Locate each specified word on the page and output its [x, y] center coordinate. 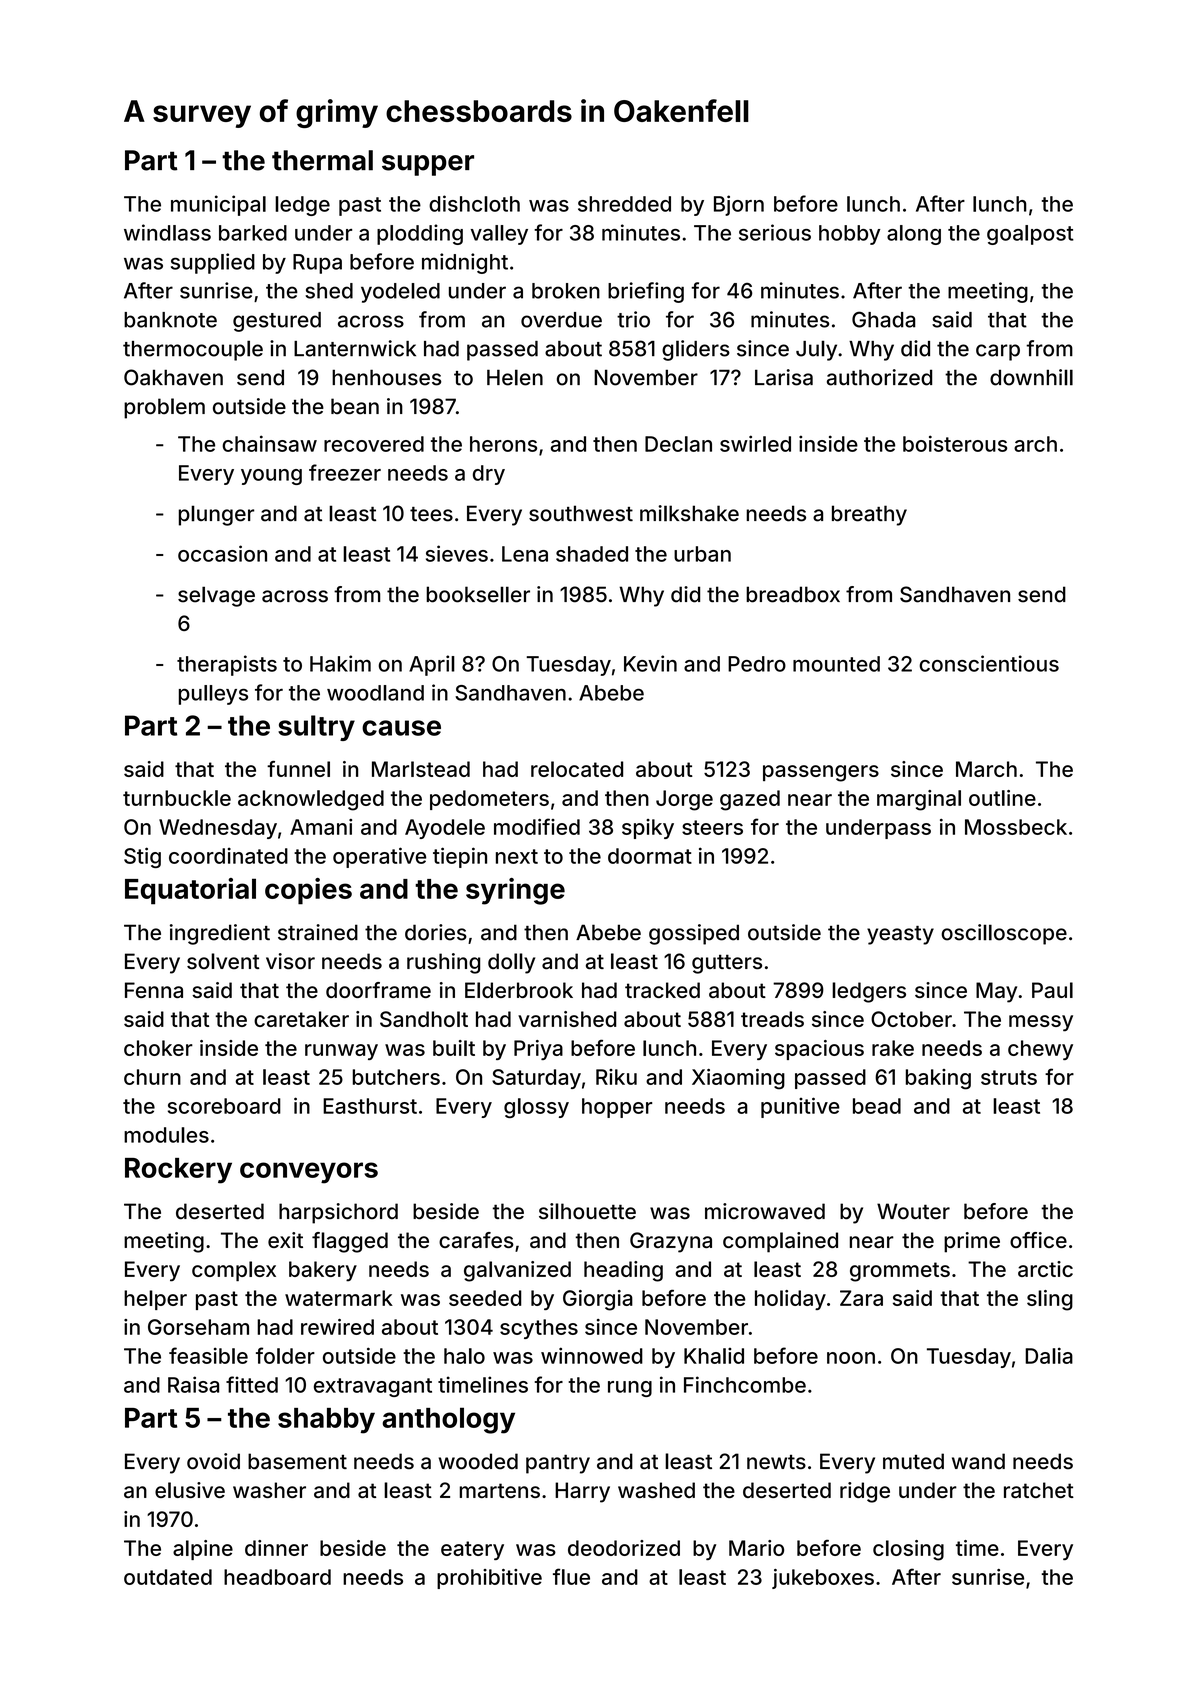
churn [152, 1077]
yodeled [400, 293]
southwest [581, 513]
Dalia [1049, 1355]
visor [290, 961]
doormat [650, 856]
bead [877, 1106]
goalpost [1030, 235]
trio [633, 319]
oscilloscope [1004, 934]
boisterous [955, 443]
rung [630, 1389]
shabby [326, 1421]
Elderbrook [519, 990]
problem [164, 408]
